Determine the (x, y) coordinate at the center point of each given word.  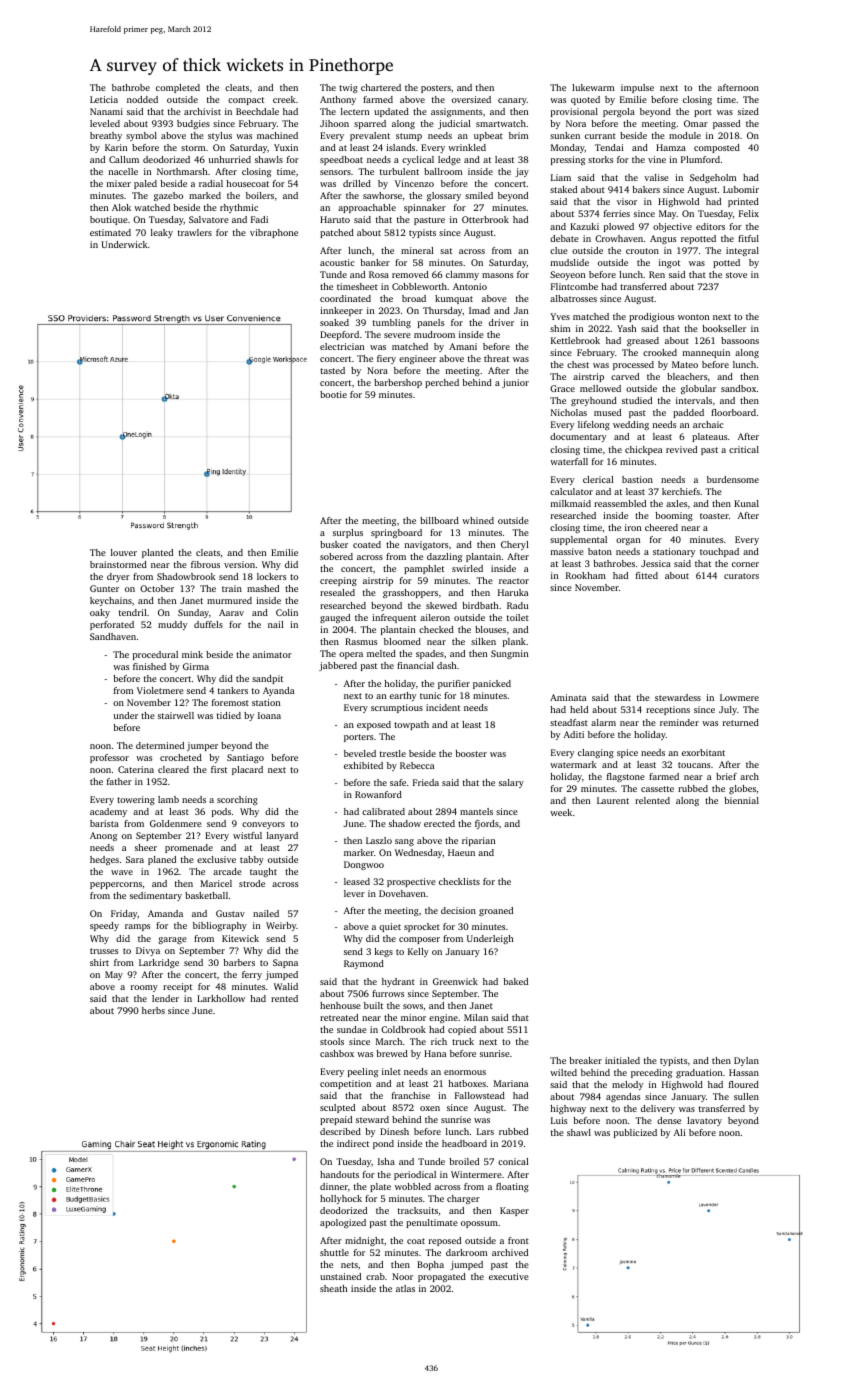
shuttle (334, 1252)
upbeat (488, 136)
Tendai (609, 147)
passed (726, 124)
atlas (405, 1288)
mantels (476, 811)
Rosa (379, 274)
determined (160, 745)
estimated (110, 232)
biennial (741, 800)
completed (178, 88)
